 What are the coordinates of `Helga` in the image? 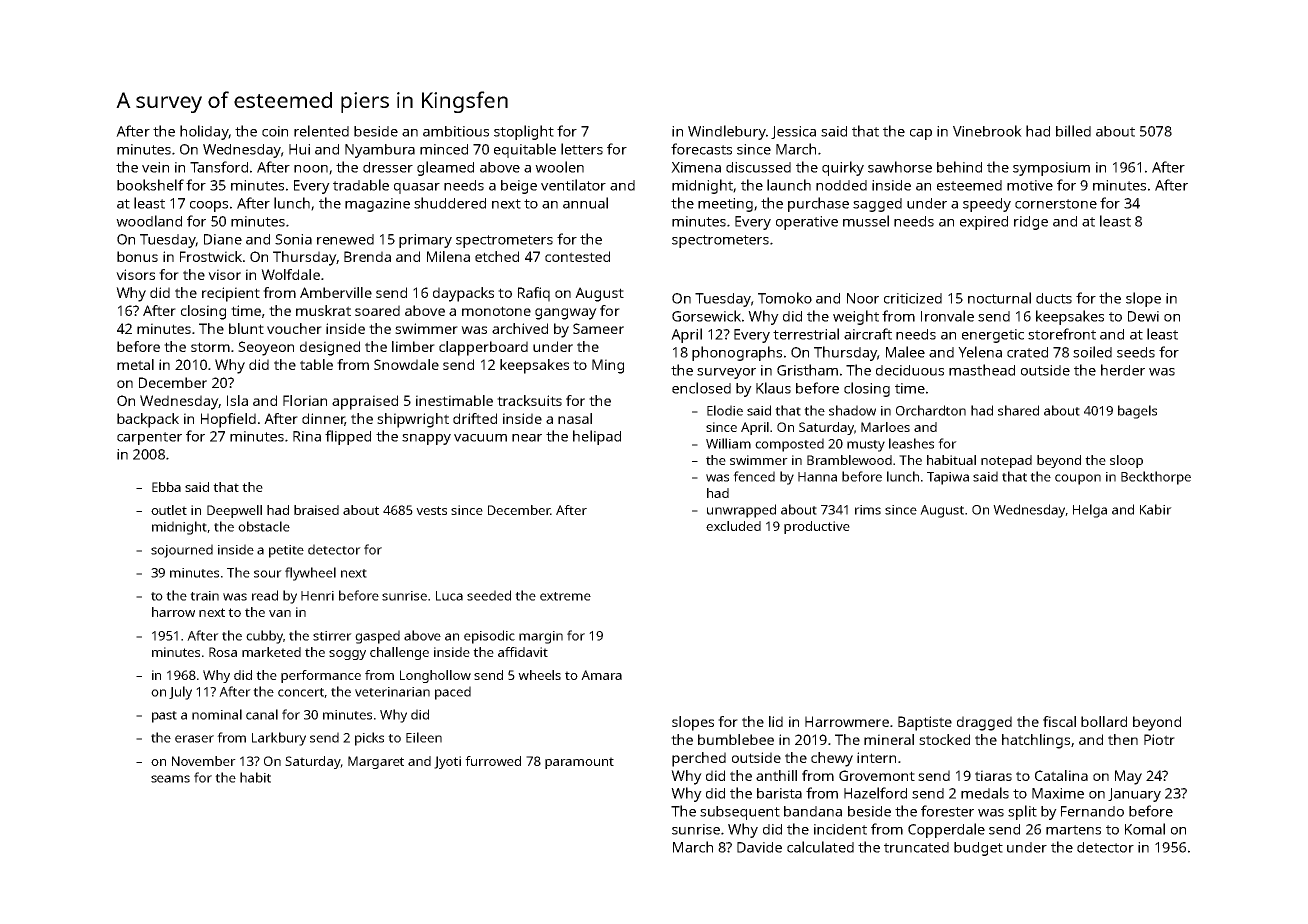 It's located at (1090, 511).
